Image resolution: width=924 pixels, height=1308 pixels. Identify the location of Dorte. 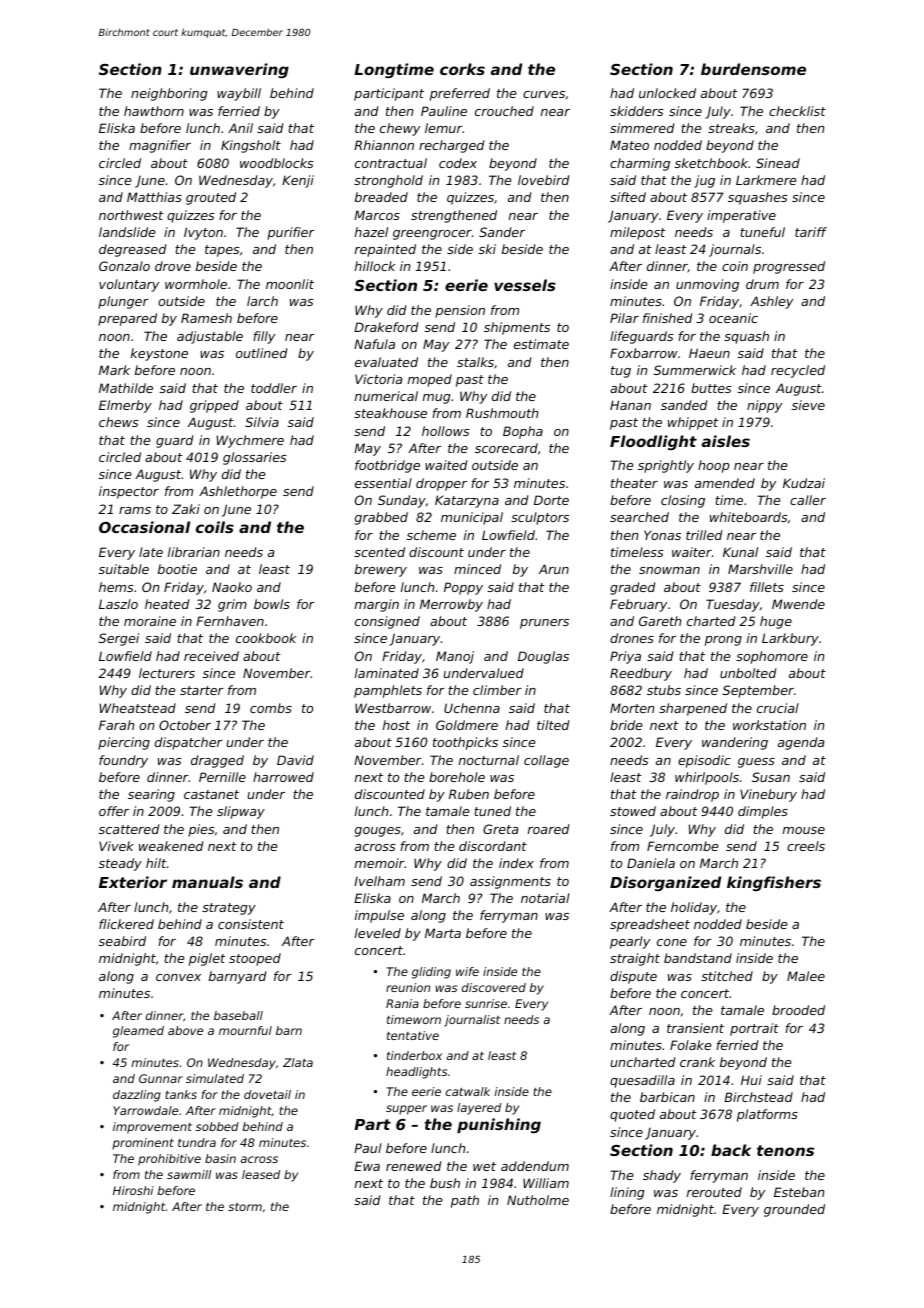
(551, 500).
